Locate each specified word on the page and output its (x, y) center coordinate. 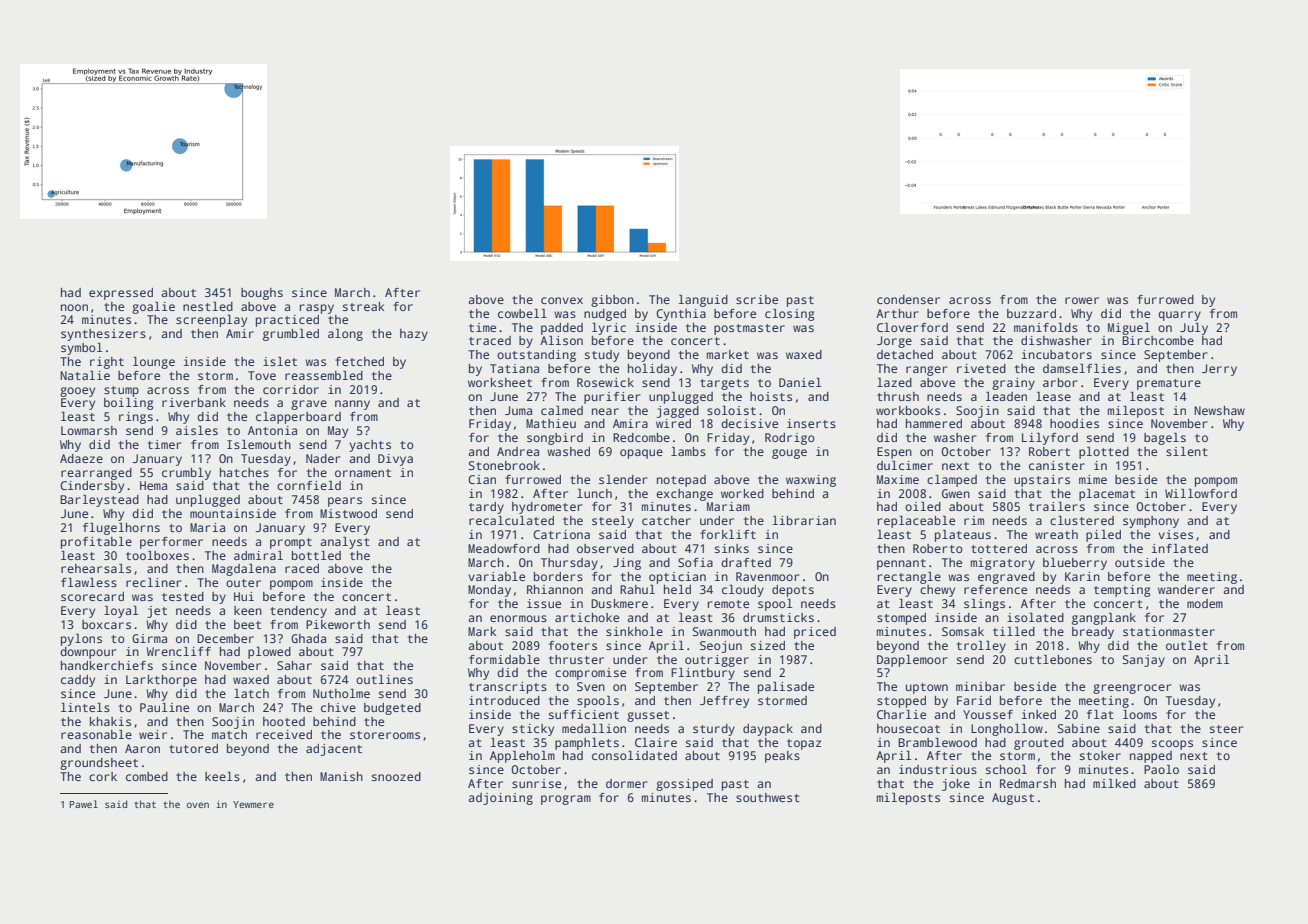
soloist (731, 410)
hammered (934, 423)
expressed (121, 294)
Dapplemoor (912, 661)
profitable (96, 543)
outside (1140, 562)
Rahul (637, 589)
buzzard (1031, 313)
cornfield (309, 485)
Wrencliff (178, 651)
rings (136, 418)
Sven (591, 686)
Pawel (83, 804)
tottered (999, 548)
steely (613, 522)
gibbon (612, 301)
